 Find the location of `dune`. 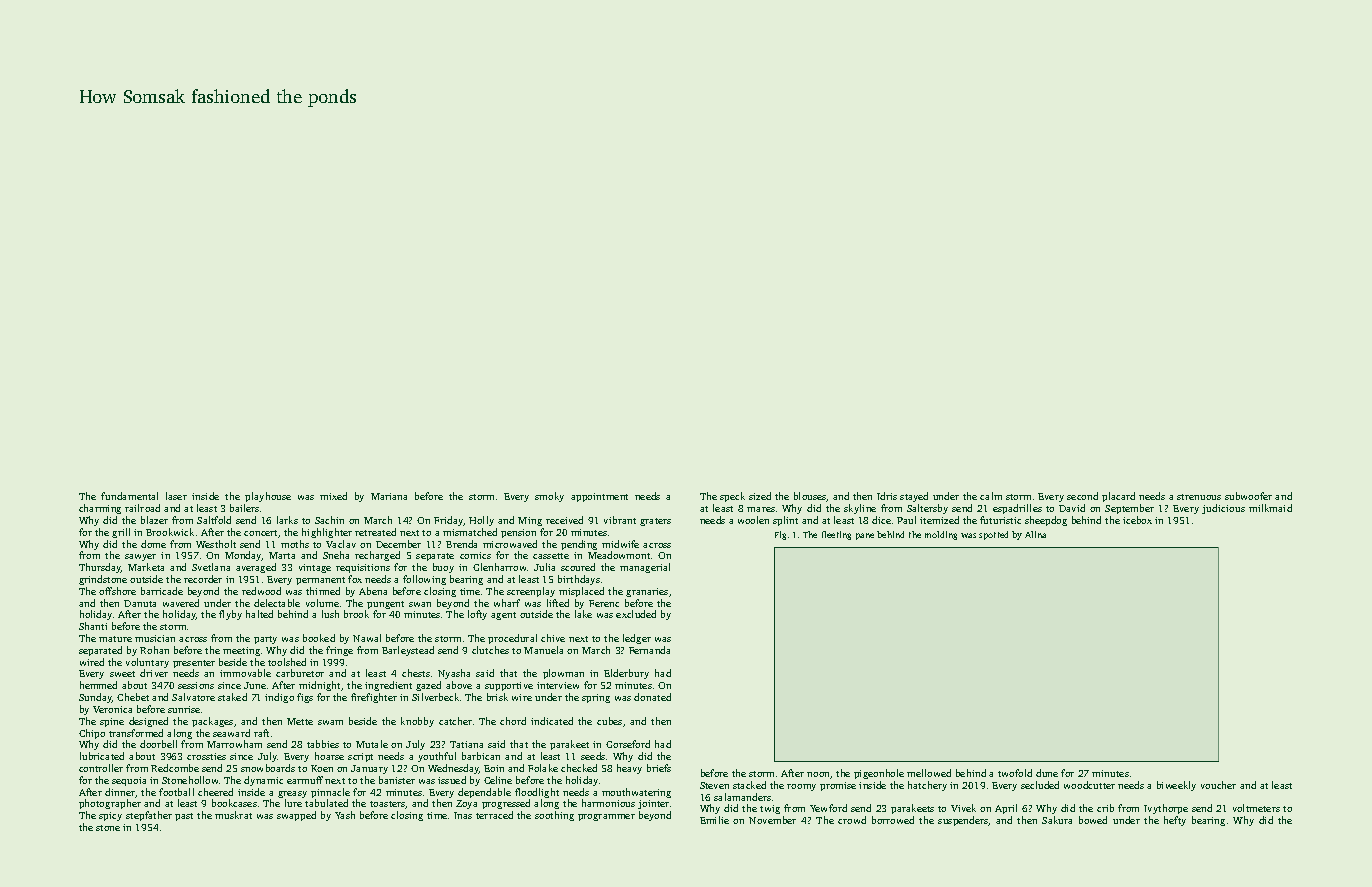

dune is located at coordinates (1047, 773).
